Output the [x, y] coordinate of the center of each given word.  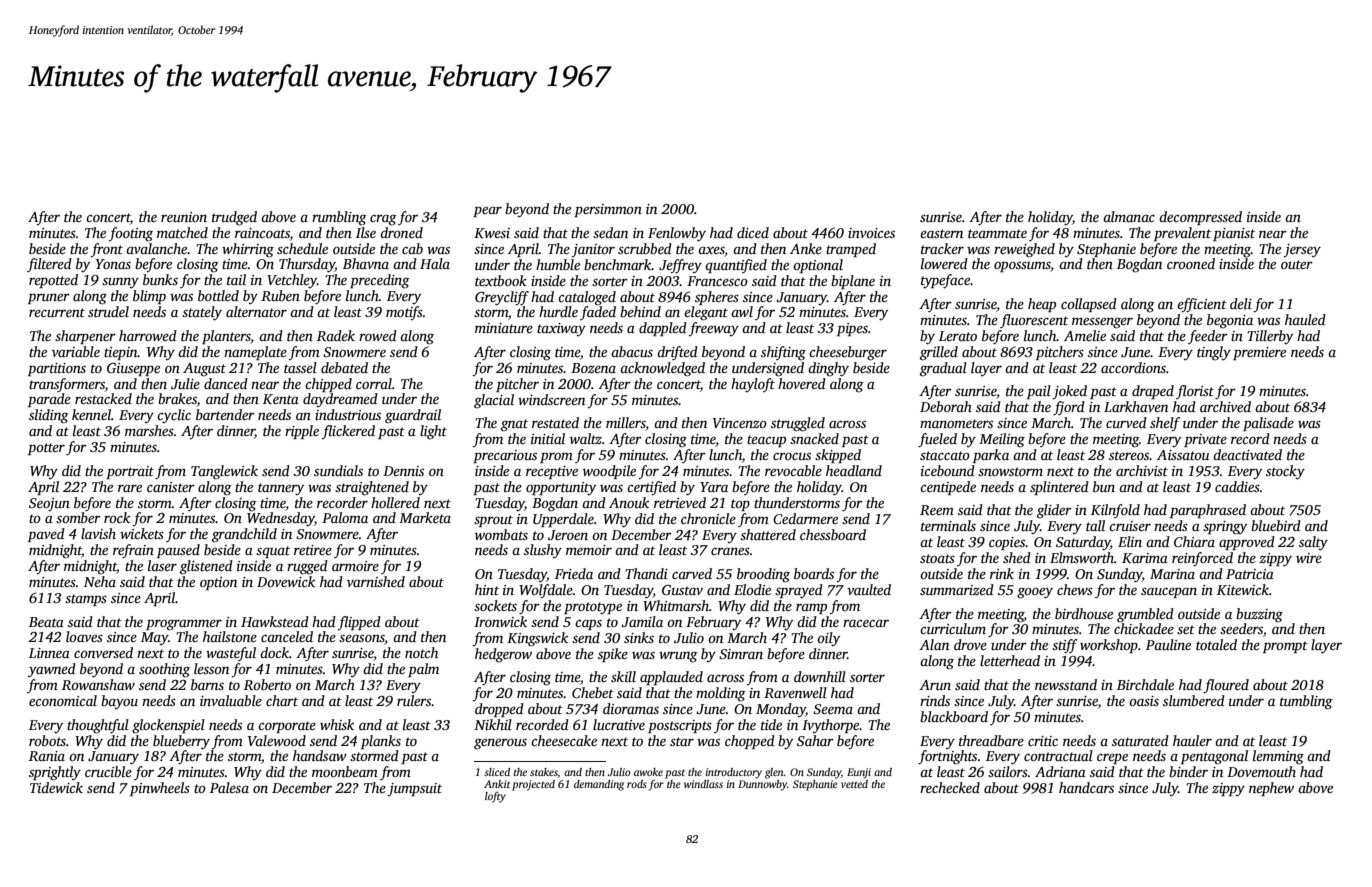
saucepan [1169, 592]
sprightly [55, 773]
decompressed [1200, 218]
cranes [730, 551]
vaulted [869, 589]
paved [46, 535]
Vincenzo [740, 423]
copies [1007, 543]
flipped [359, 623]
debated [344, 367]
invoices [871, 233]
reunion [184, 217]
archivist [1142, 470]
